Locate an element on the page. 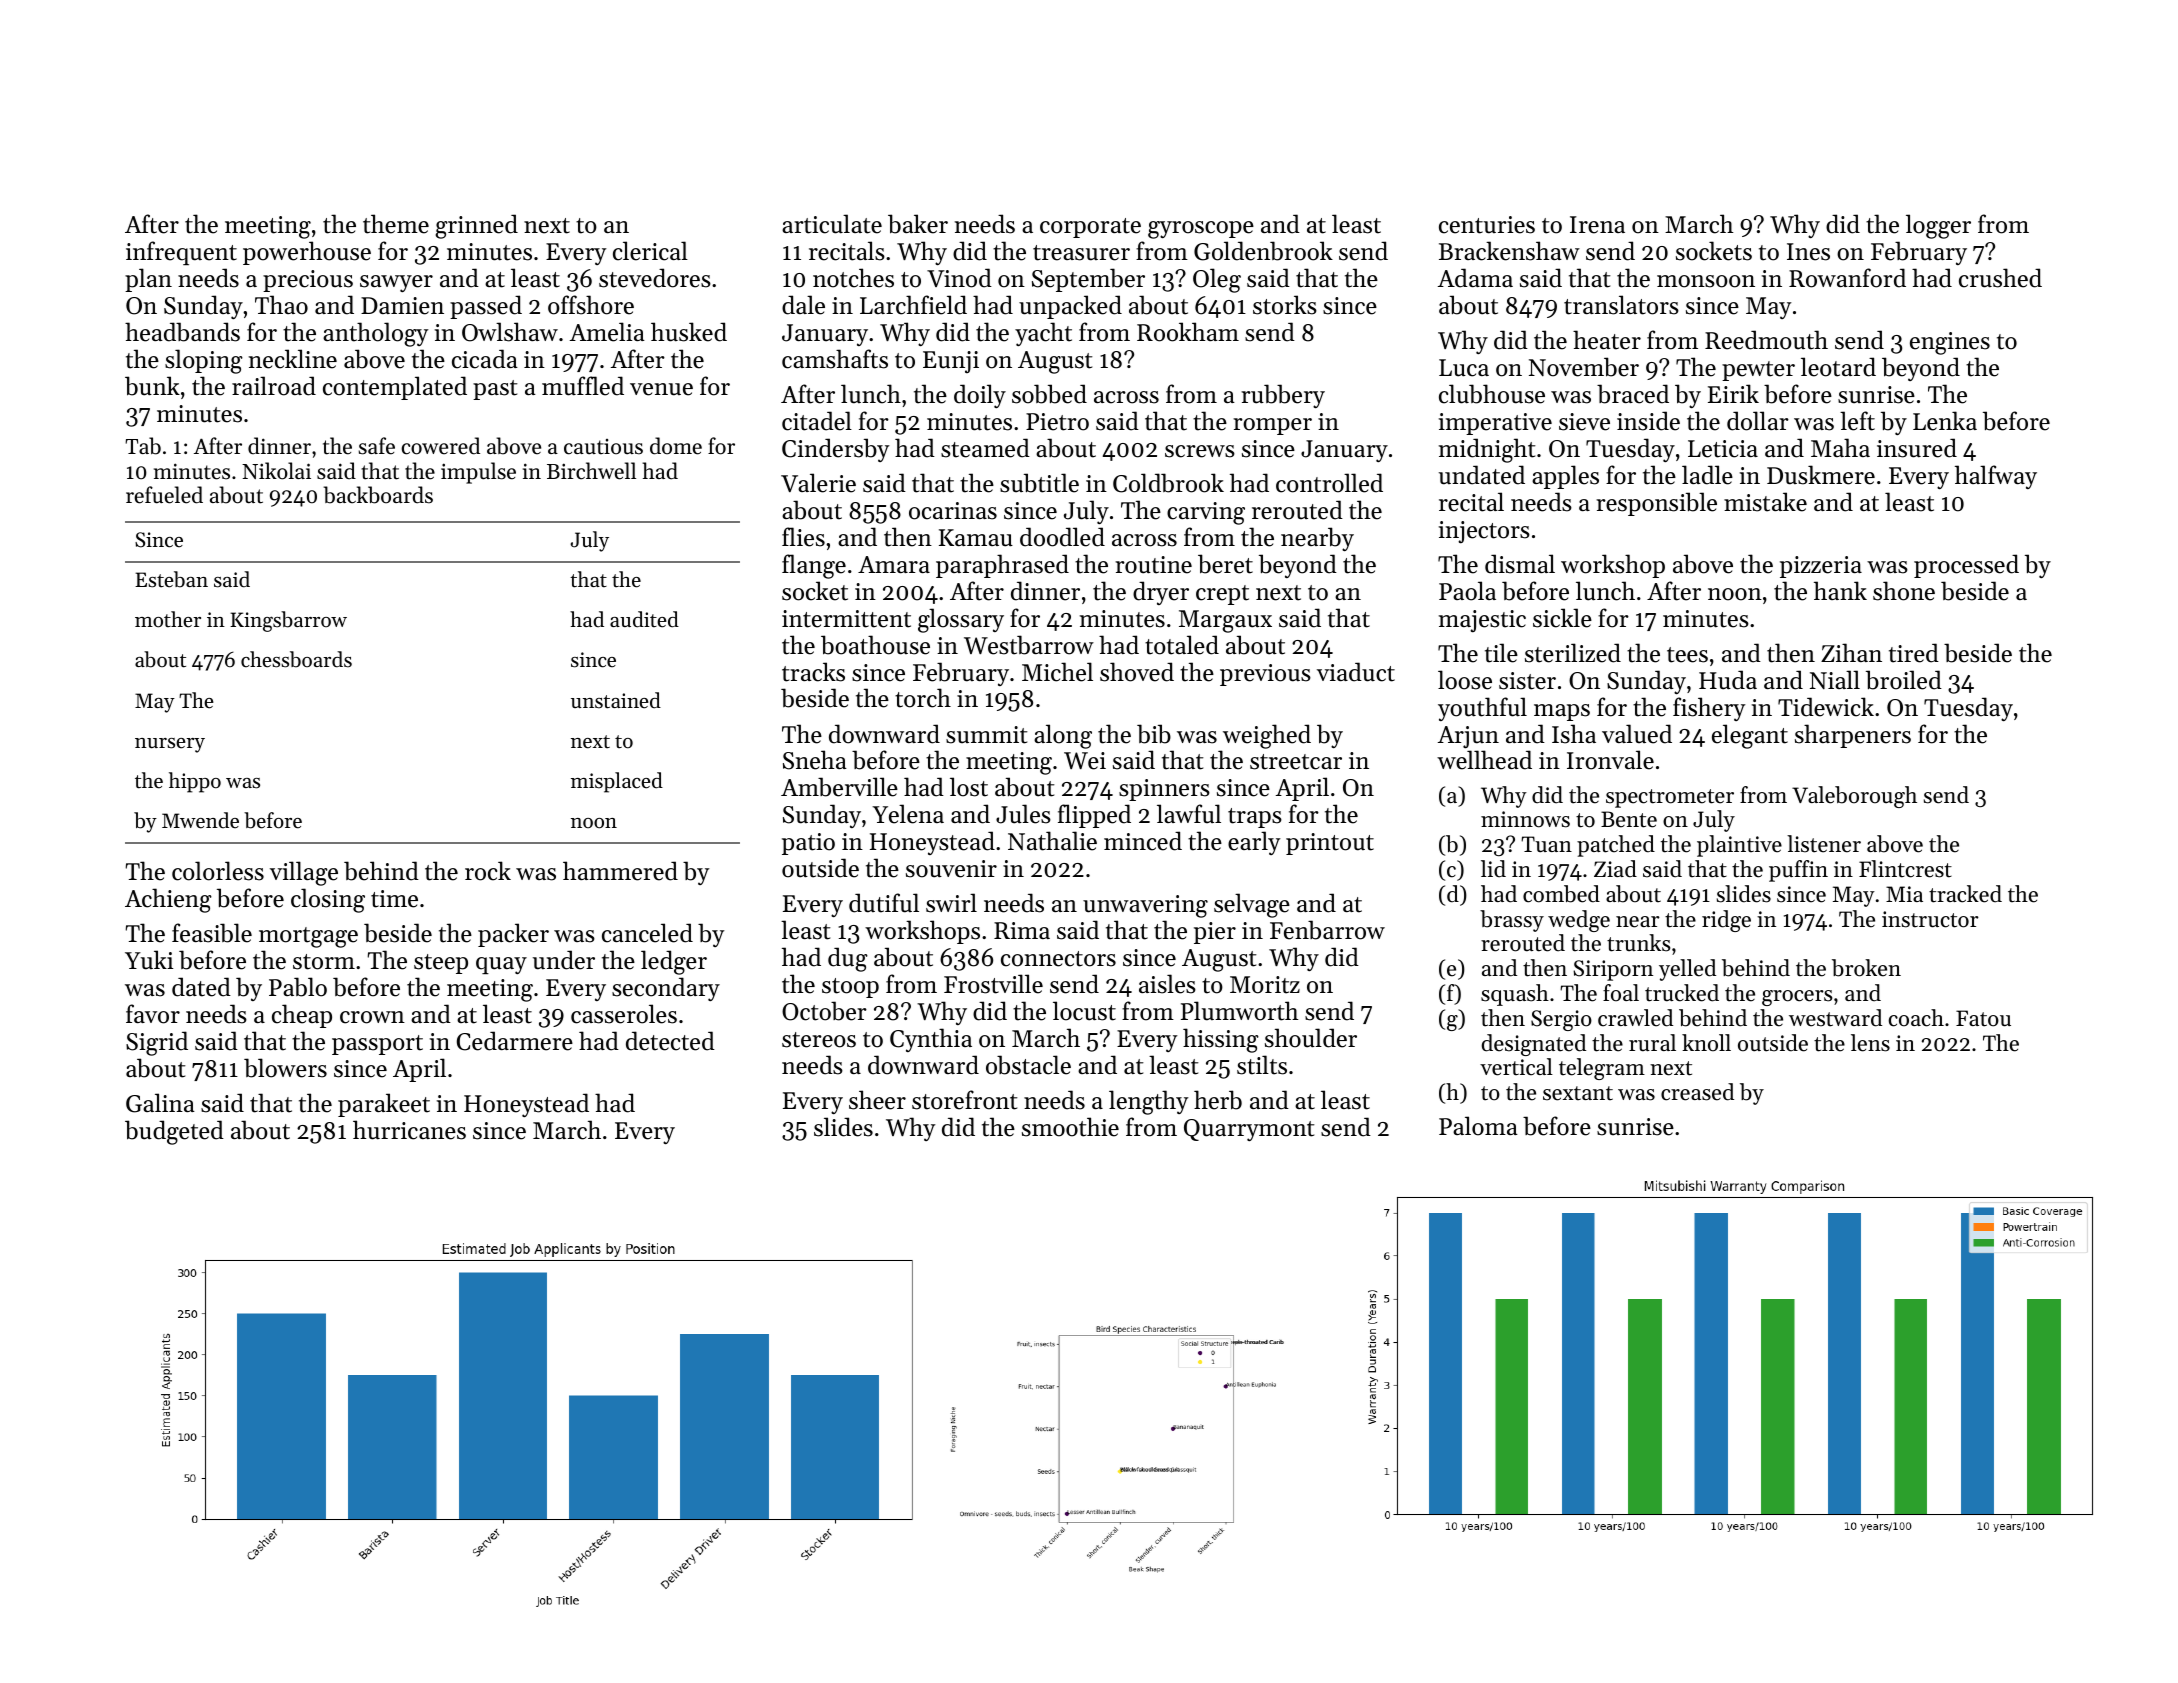 Image resolution: width=2178 pixels, height=1683 pixels. theme is located at coordinates (396, 224).
